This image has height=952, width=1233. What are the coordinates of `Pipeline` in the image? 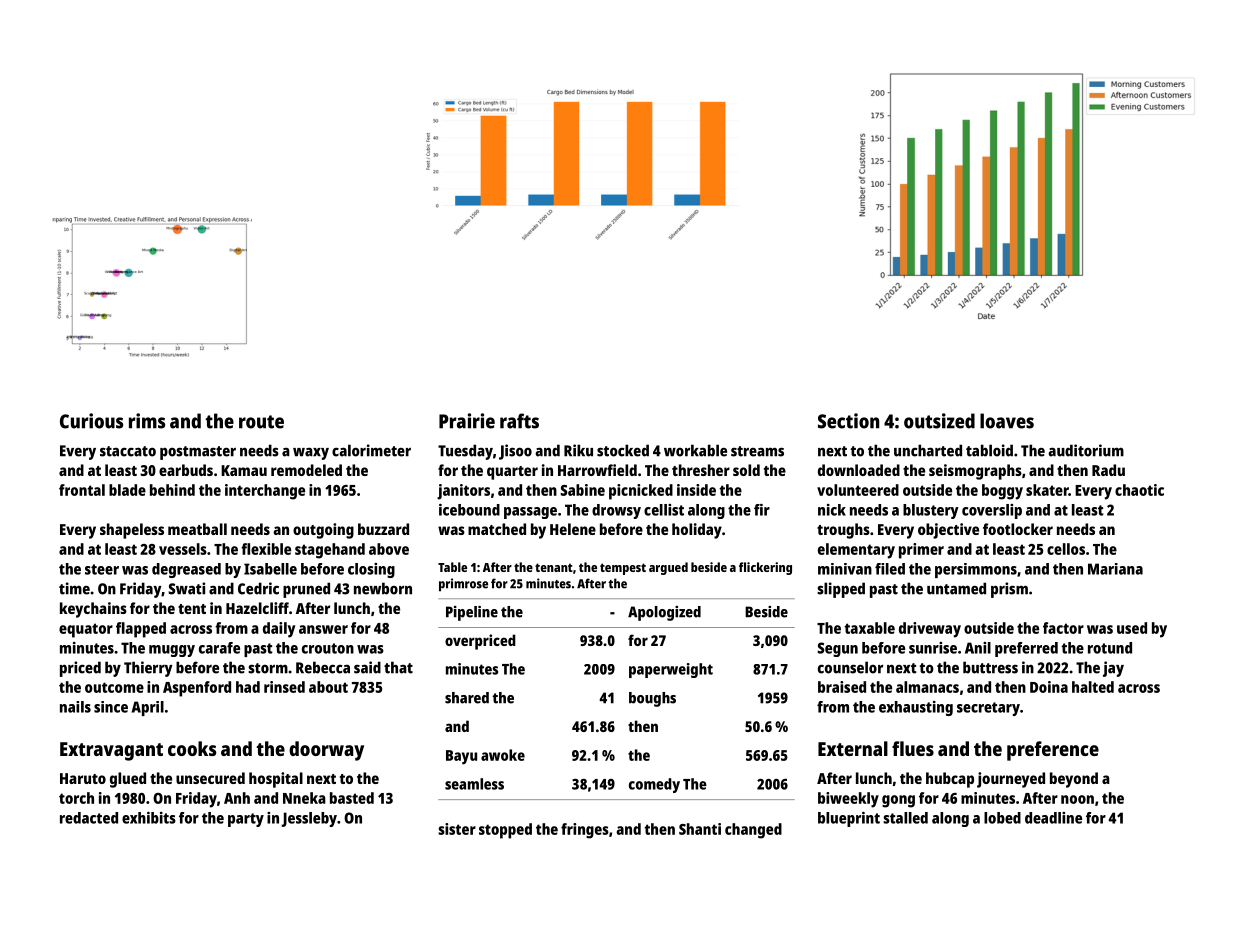 It's located at (472, 613).
